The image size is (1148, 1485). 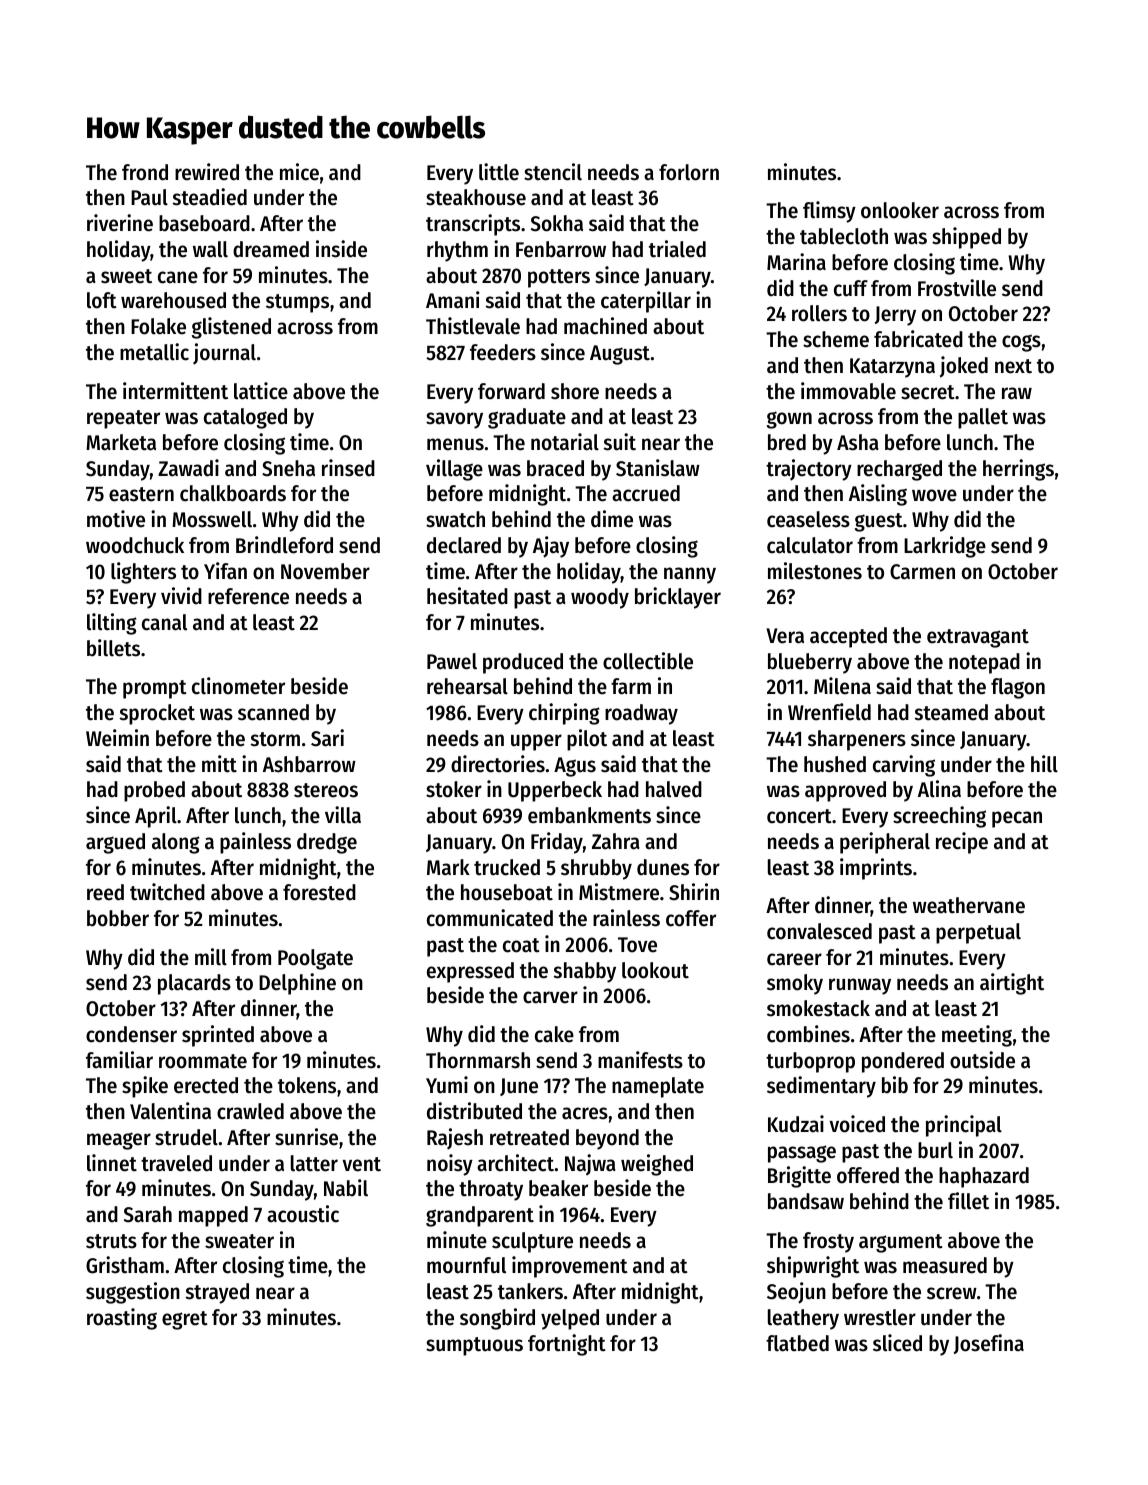 I want to click on gown, so click(x=789, y=420).
